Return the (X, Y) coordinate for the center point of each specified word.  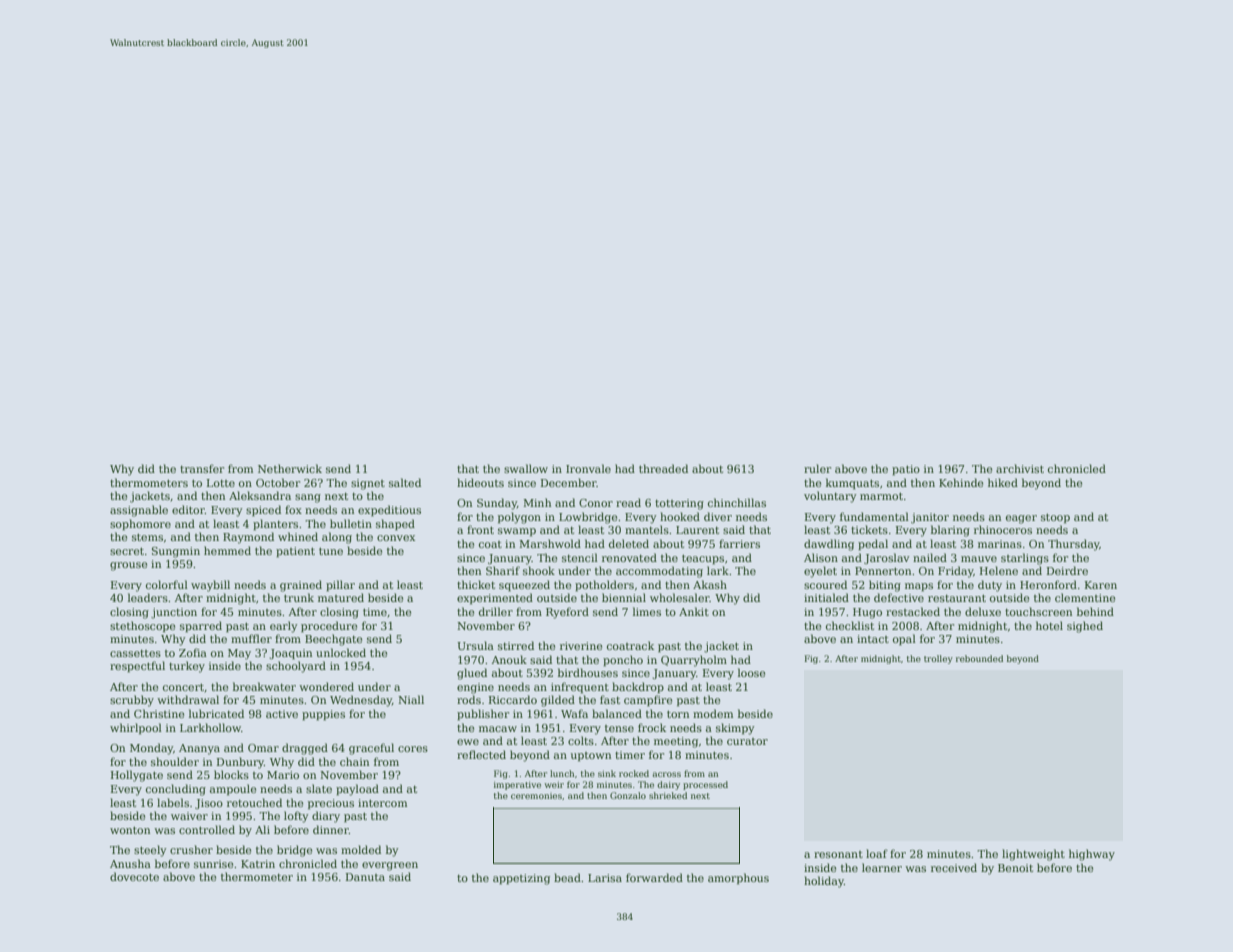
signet (368, 484)
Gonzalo (628, 795)
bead (567, 877)
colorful (167, 584)
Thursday (1074, 545)
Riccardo (513, 699)
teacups (703, 560)
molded (361, 849)
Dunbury (240, 763)
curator (747, 741)
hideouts (480, 482)
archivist (1020, 468)
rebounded (979, 658)
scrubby (132, 701)
